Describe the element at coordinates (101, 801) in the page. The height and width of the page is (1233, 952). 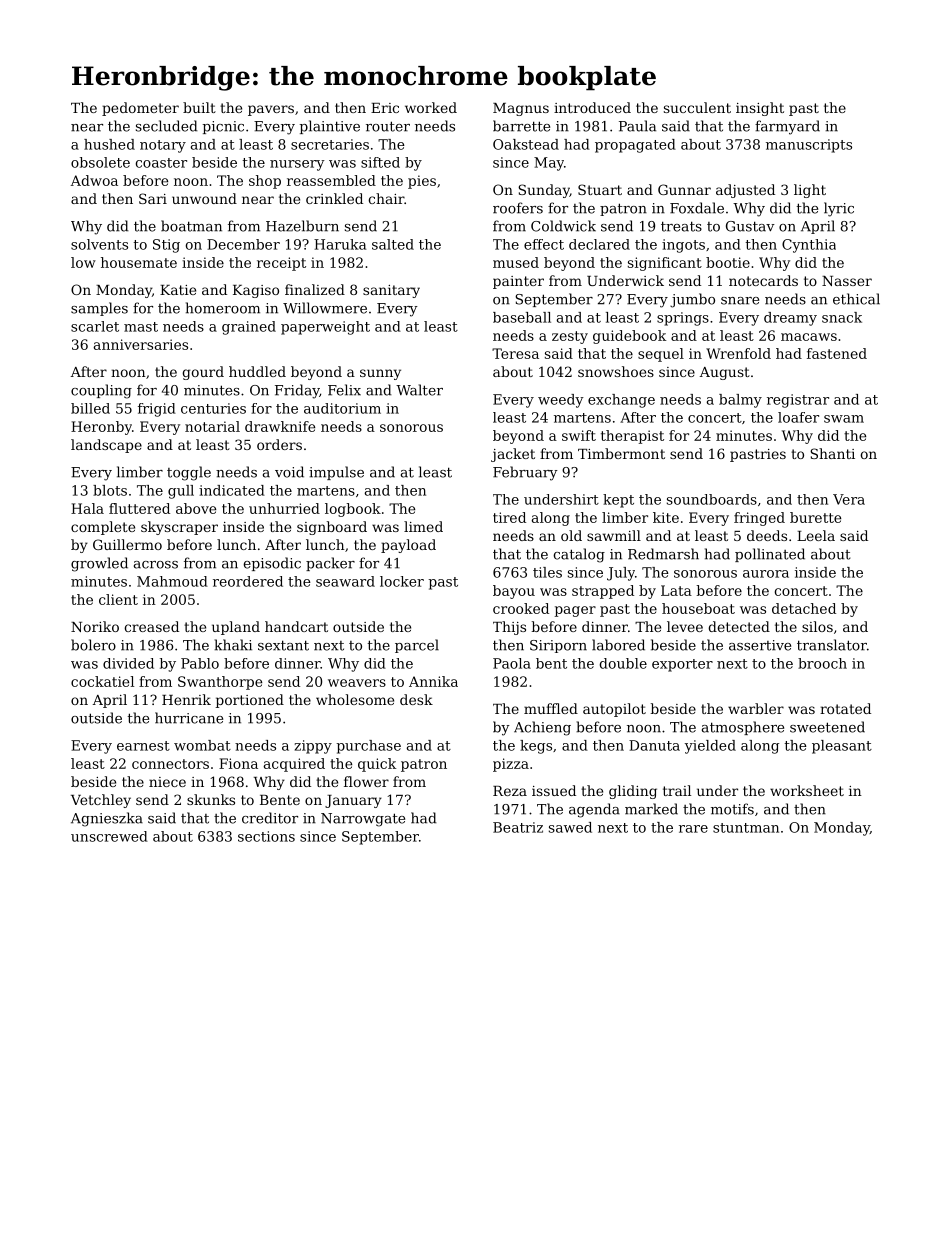
I see `Vetchley` at that location.
